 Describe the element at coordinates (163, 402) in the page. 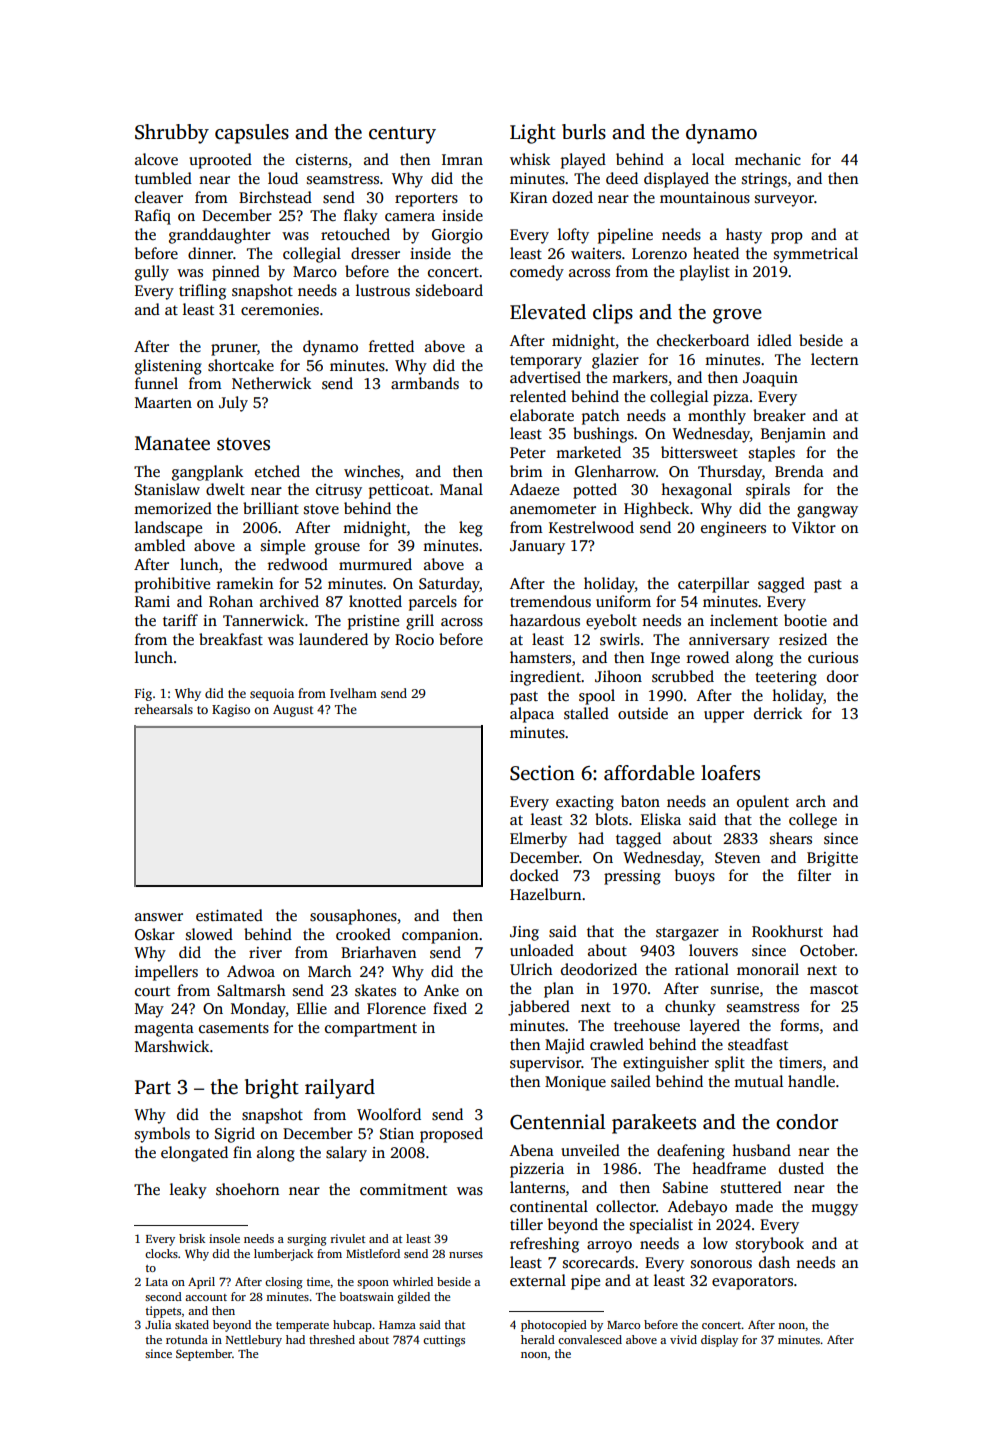

I see `Maarten` at that location.
